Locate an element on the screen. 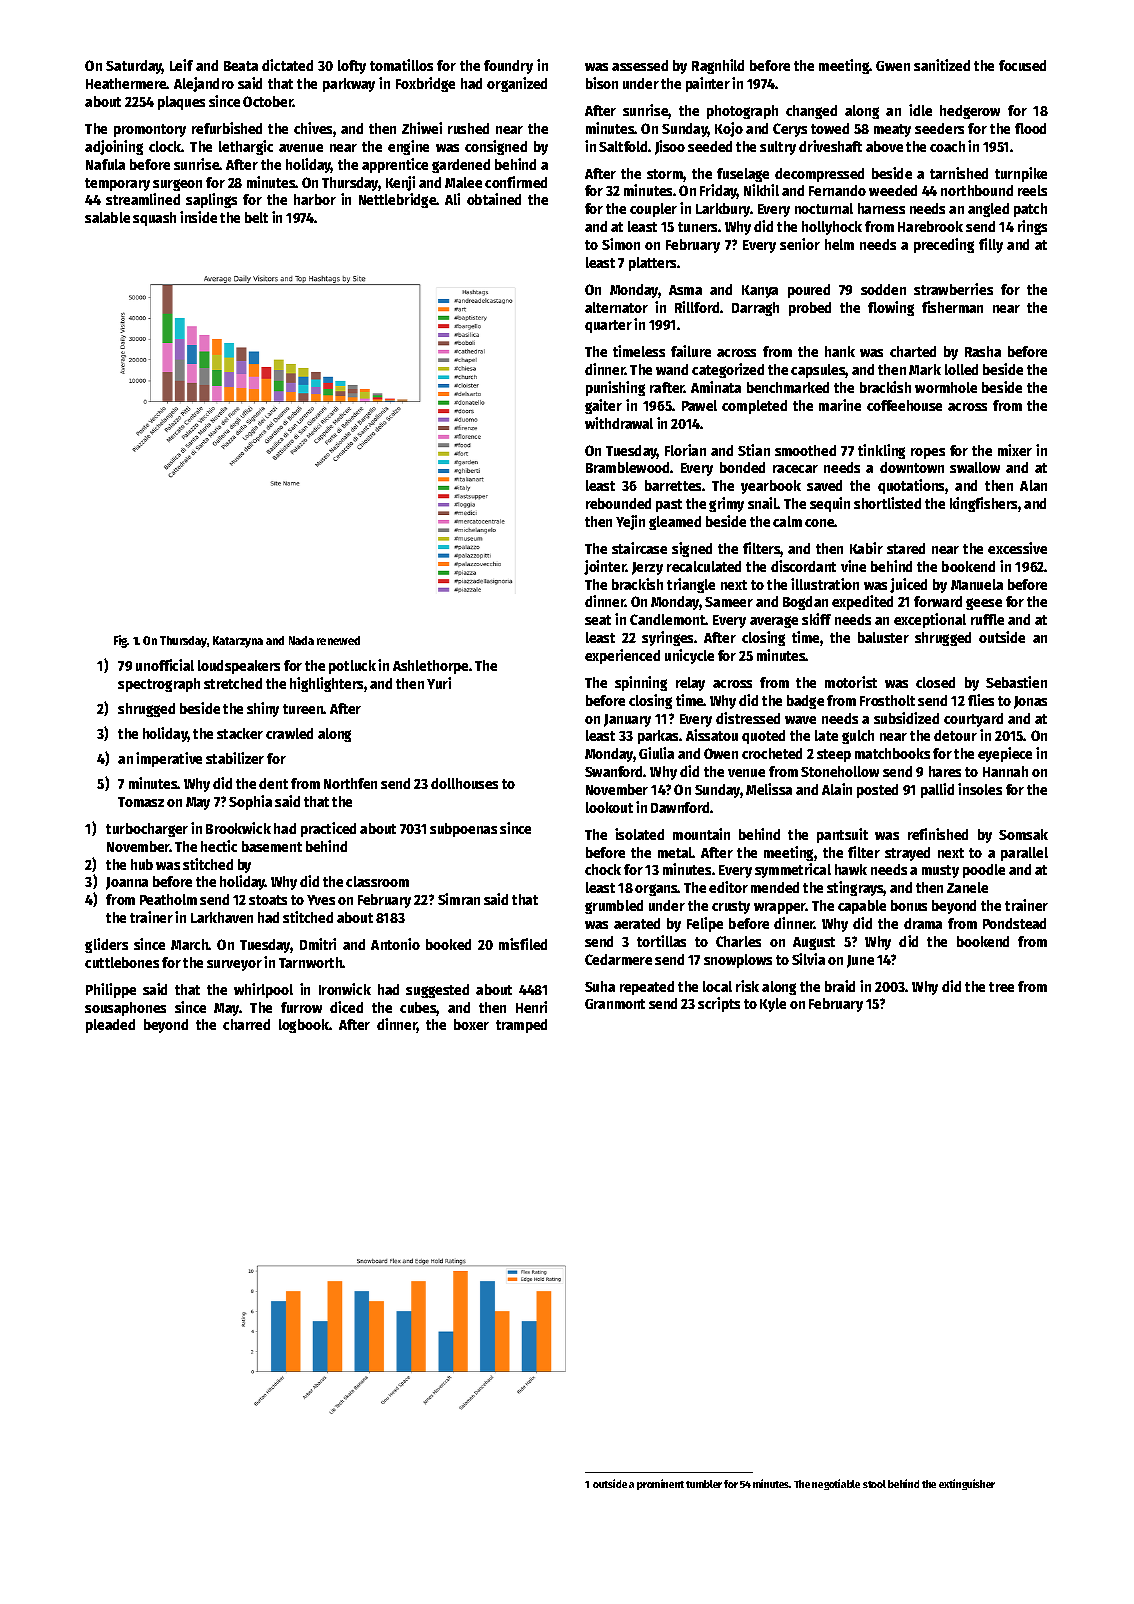  mixer is located at coordinates (1015, 450).
